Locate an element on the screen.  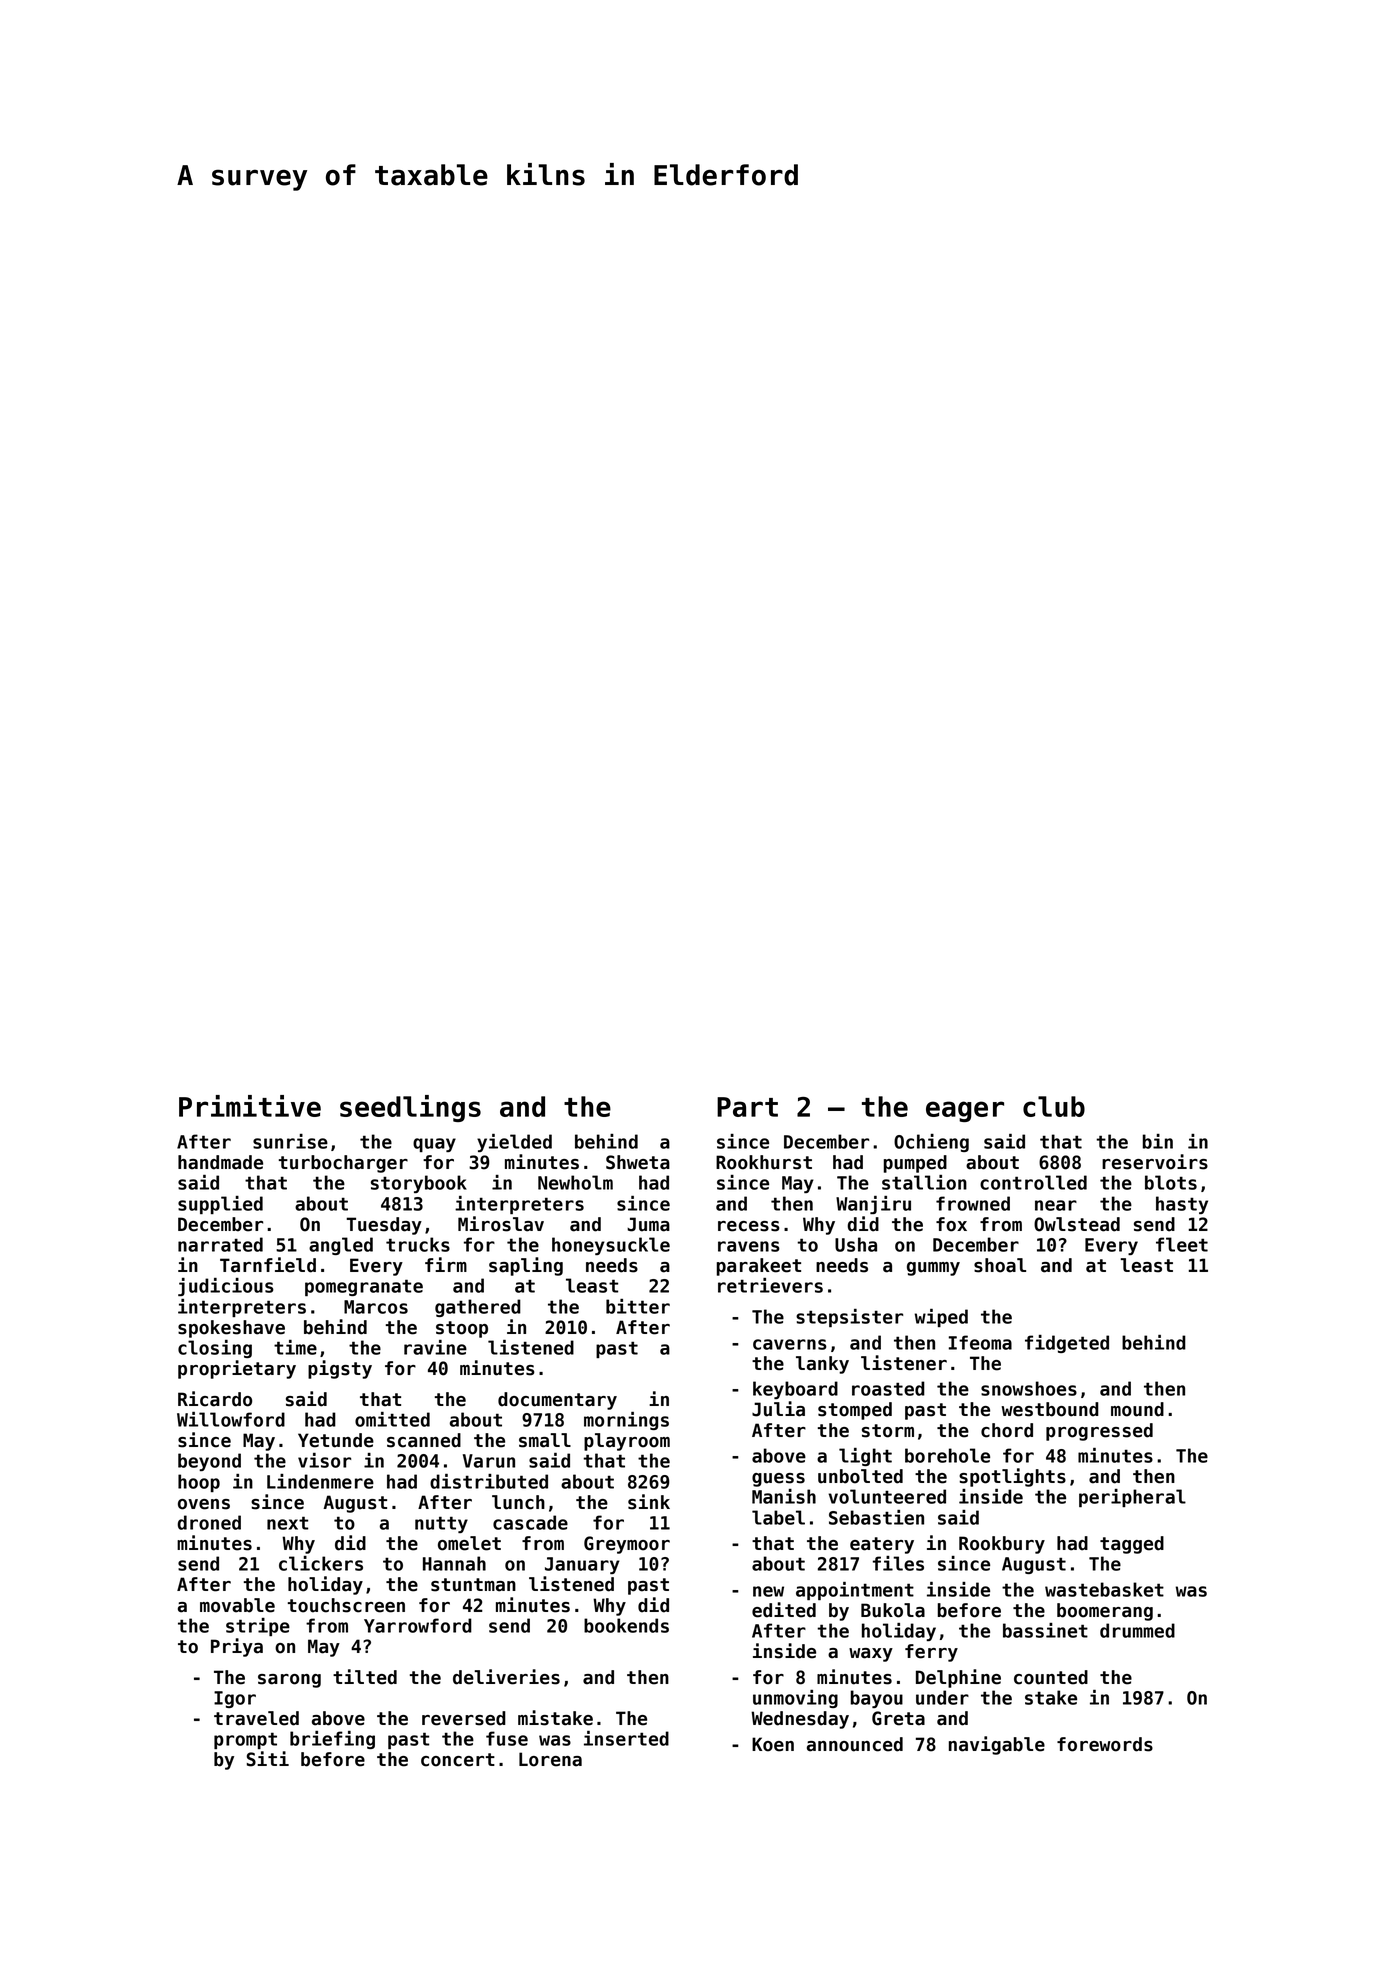
recess is located at coordinates (749, 1226).
